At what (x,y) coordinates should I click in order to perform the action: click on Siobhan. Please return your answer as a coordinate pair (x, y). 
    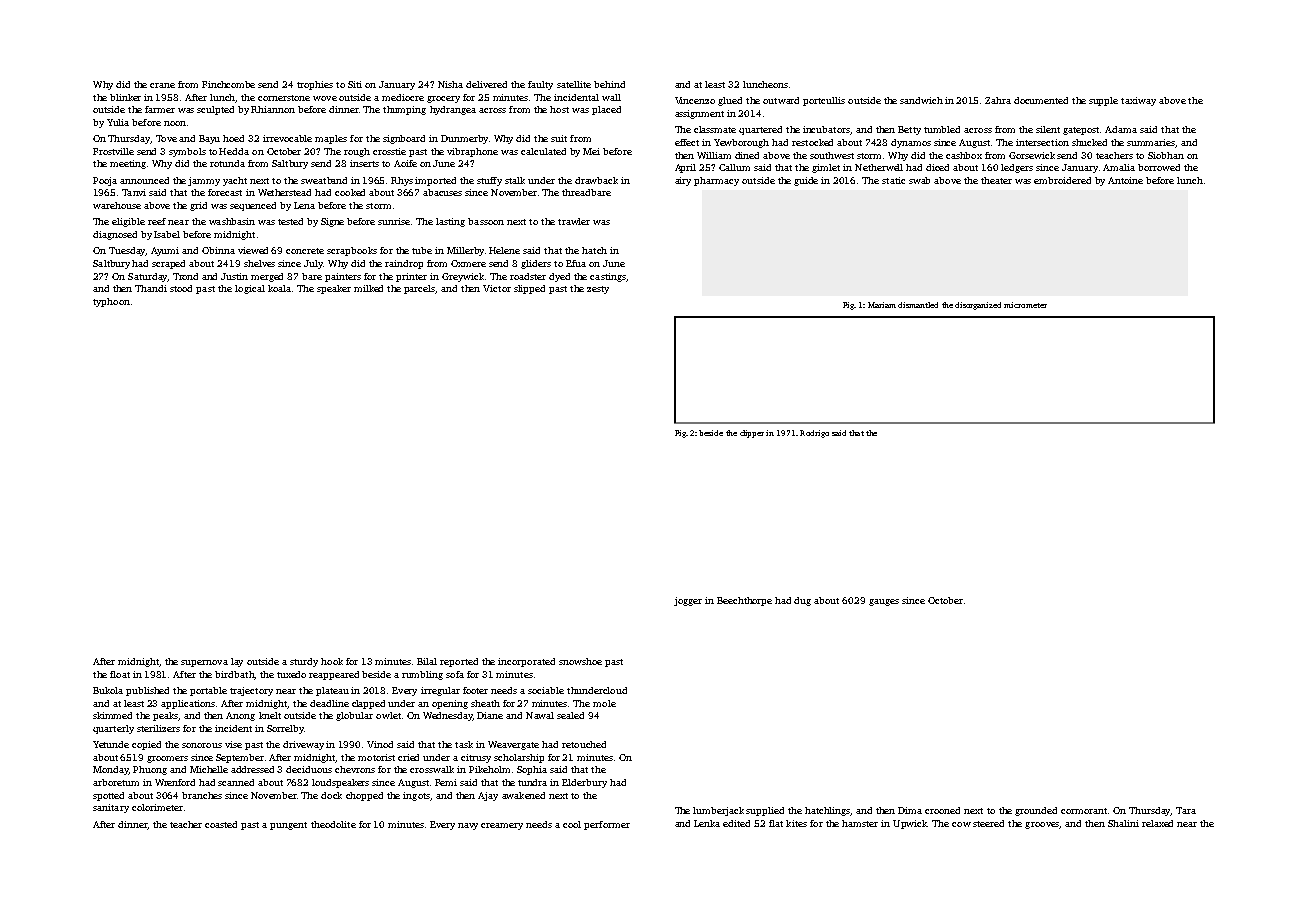
    Looking at the image, I should click on (1166, 155).
